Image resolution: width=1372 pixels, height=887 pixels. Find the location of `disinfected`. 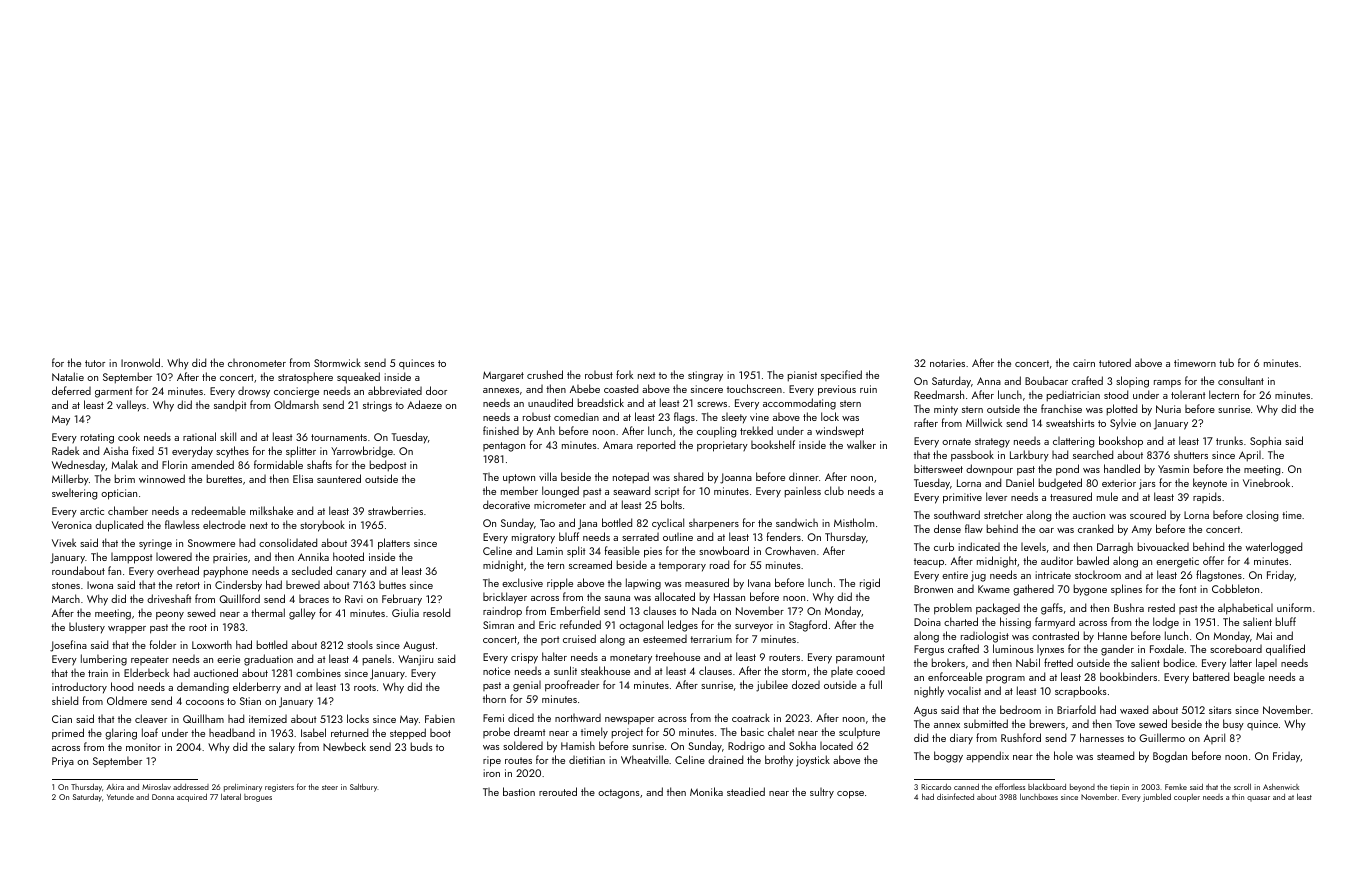

disinfected is located at coordinates (955, 796).
